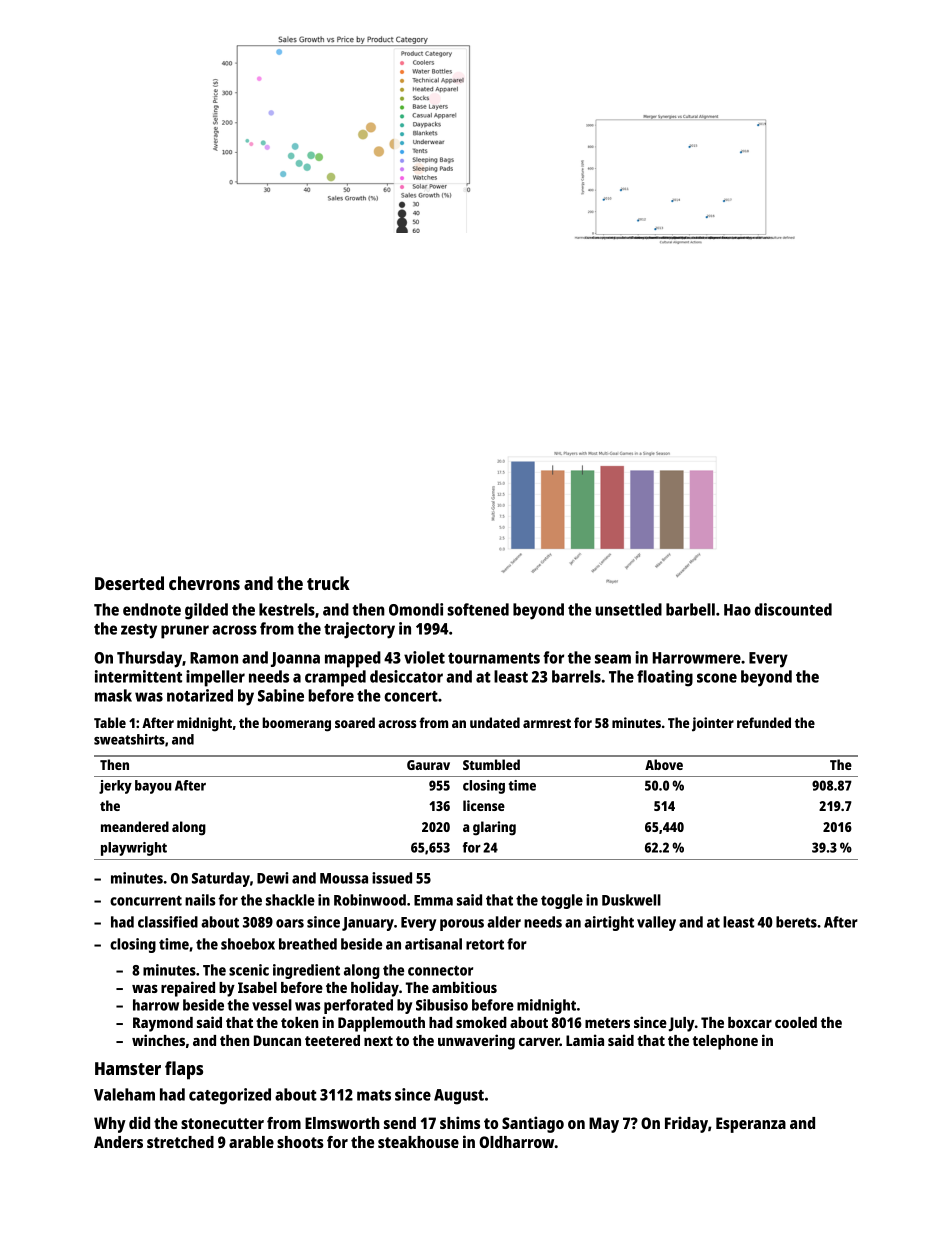 This screenshot has height=1233, width=952. I want to click on steakhouse, so click(418, 1142).
